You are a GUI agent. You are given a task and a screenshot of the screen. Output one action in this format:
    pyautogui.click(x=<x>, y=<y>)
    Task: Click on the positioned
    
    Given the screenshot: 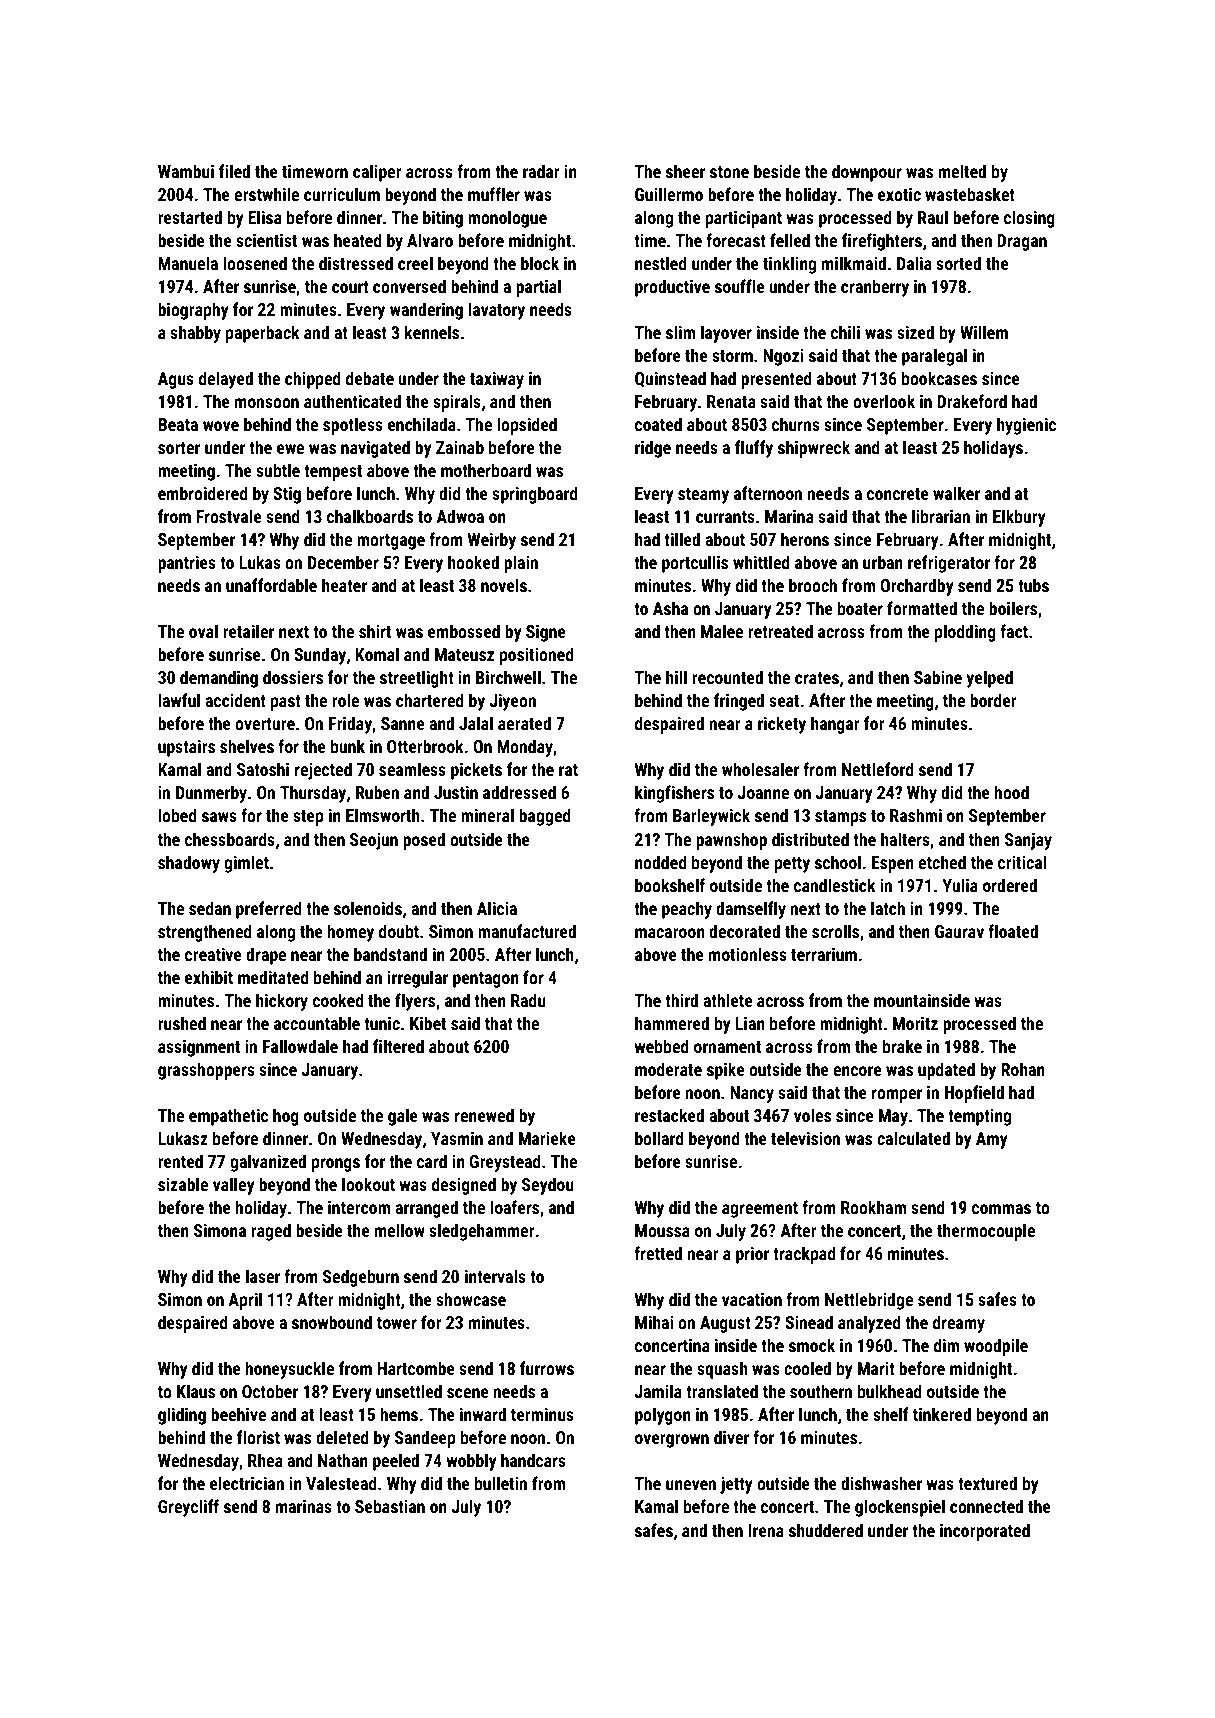 What is the action you would take?
    pyautogui.click(x=537, y=656)
